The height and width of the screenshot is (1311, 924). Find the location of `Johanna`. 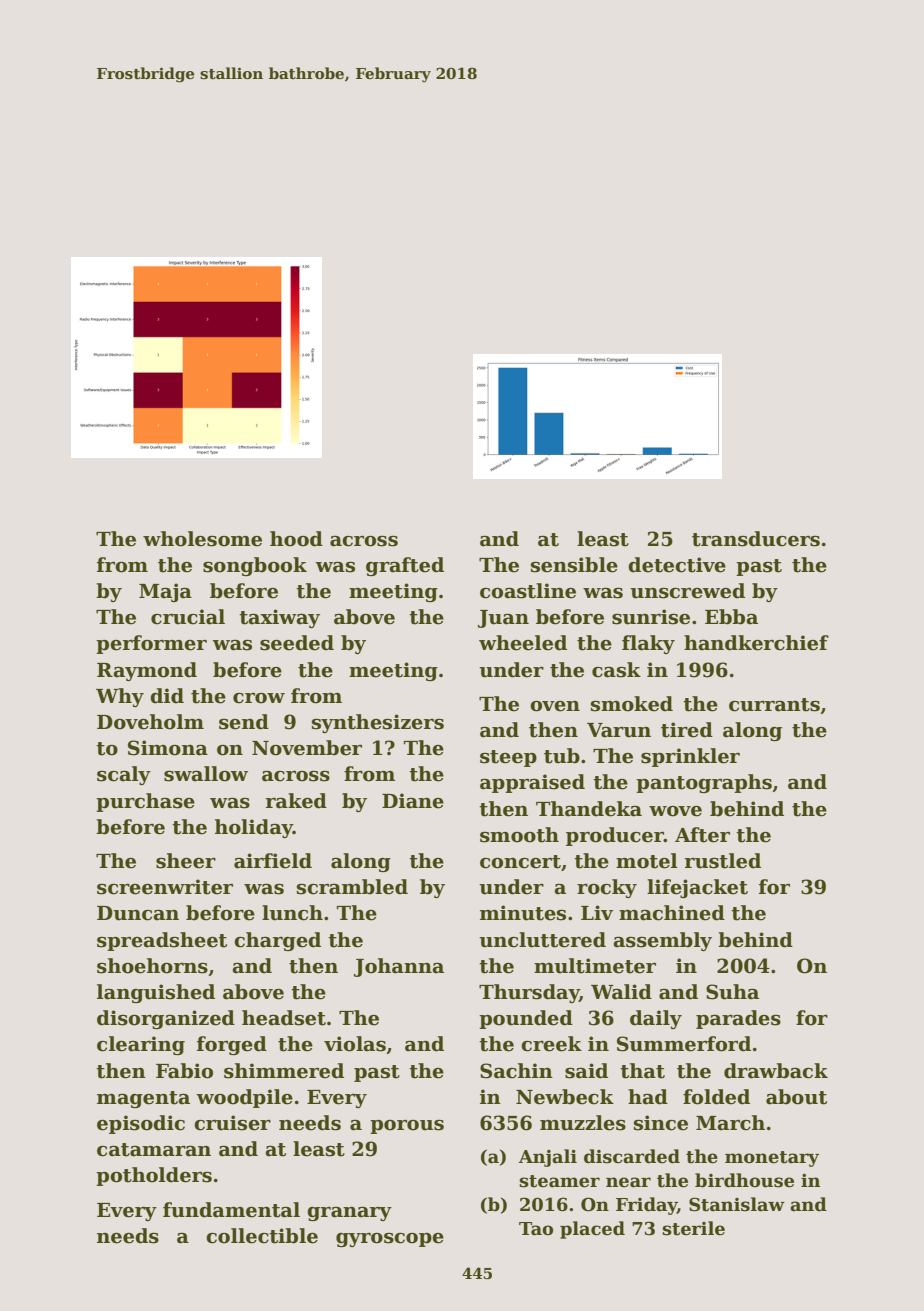

Johanna is located at coordinates (399, 967).
